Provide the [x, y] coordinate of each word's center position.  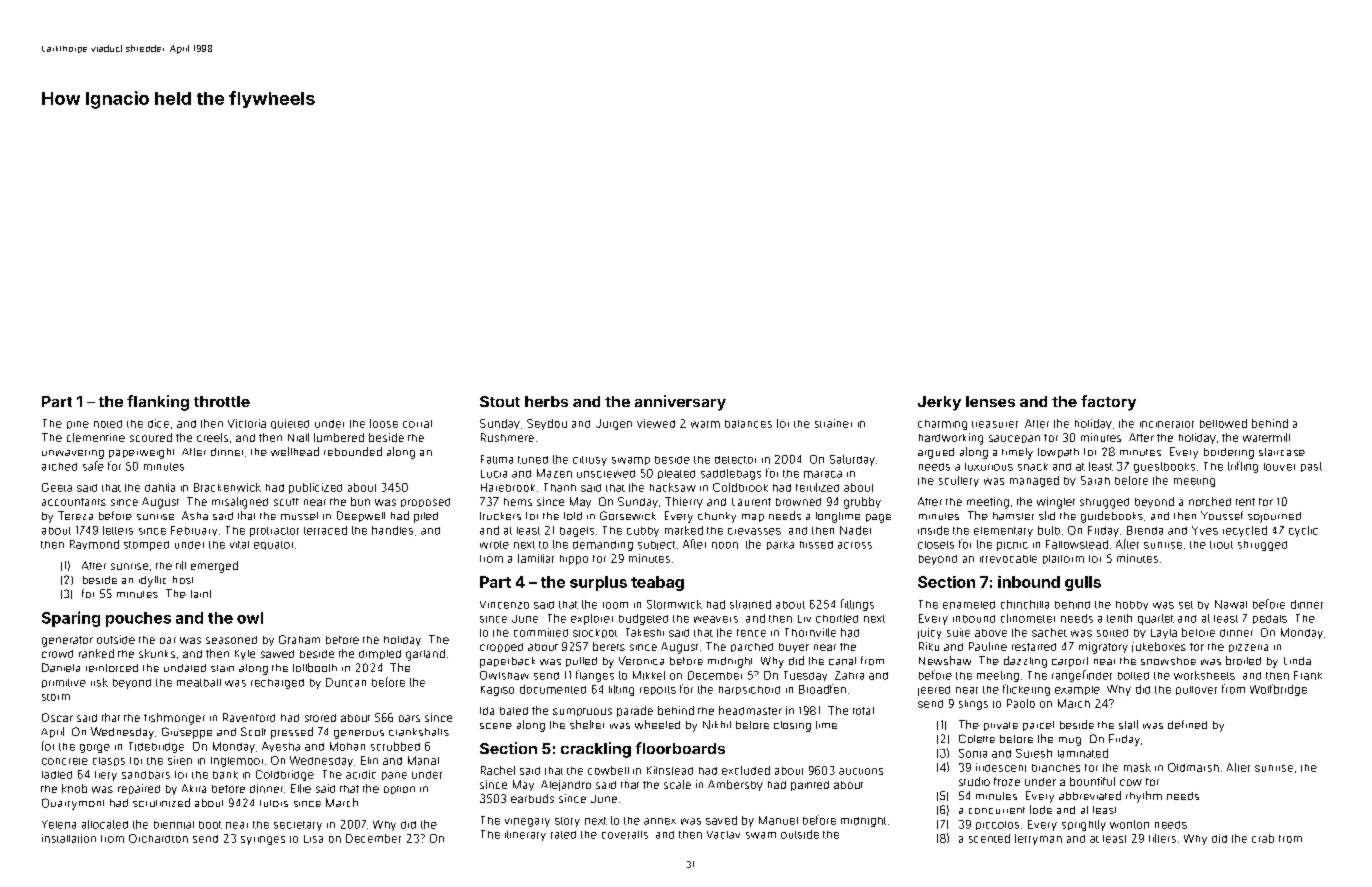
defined [1187, 724]
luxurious [989, 467]
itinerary [525, 836]
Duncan [346, 682]
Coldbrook [740, 487]
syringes [263, 840]
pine [78, 425]
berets [609, 646]
